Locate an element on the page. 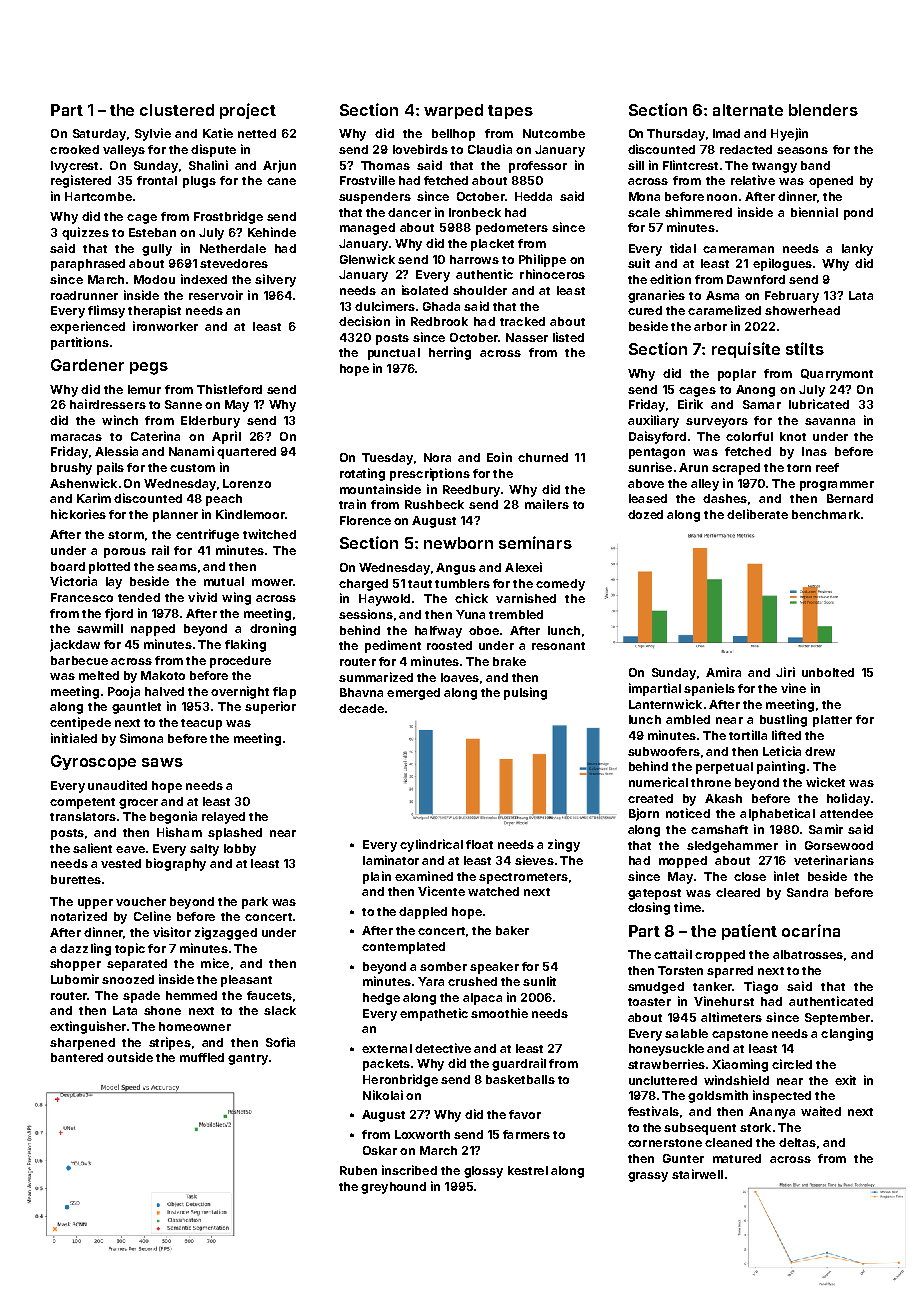  burettes is located at coordinates (76, 879).
